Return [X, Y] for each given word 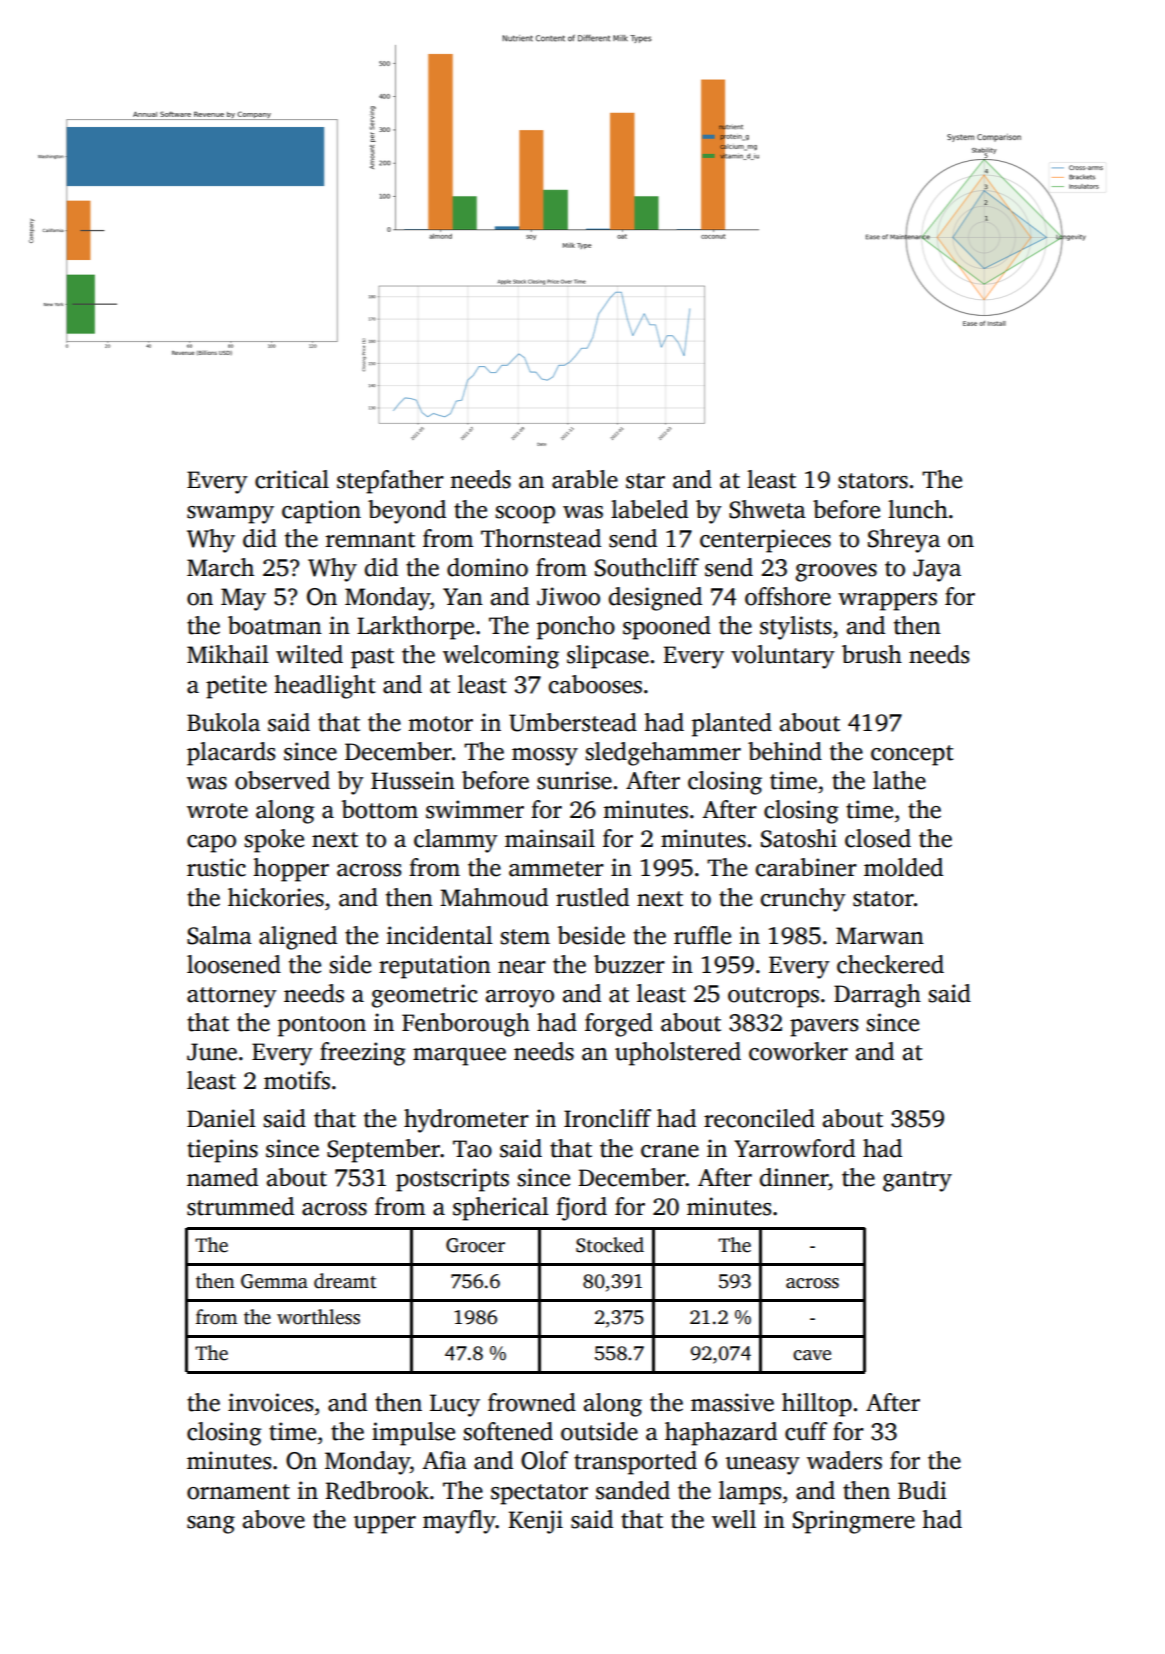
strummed [240, 1206]
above [274, 1519]
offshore [788, 596]
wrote [217, 811]
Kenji [535, 1522]
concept [912, 755]
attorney [232, 997]
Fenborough [466, 1025]
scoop [525, 515]
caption [321, 512]
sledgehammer [663, 754]
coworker [798, 1051]
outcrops [773, 997]
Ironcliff [607, 1118]
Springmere [854, 1522]
